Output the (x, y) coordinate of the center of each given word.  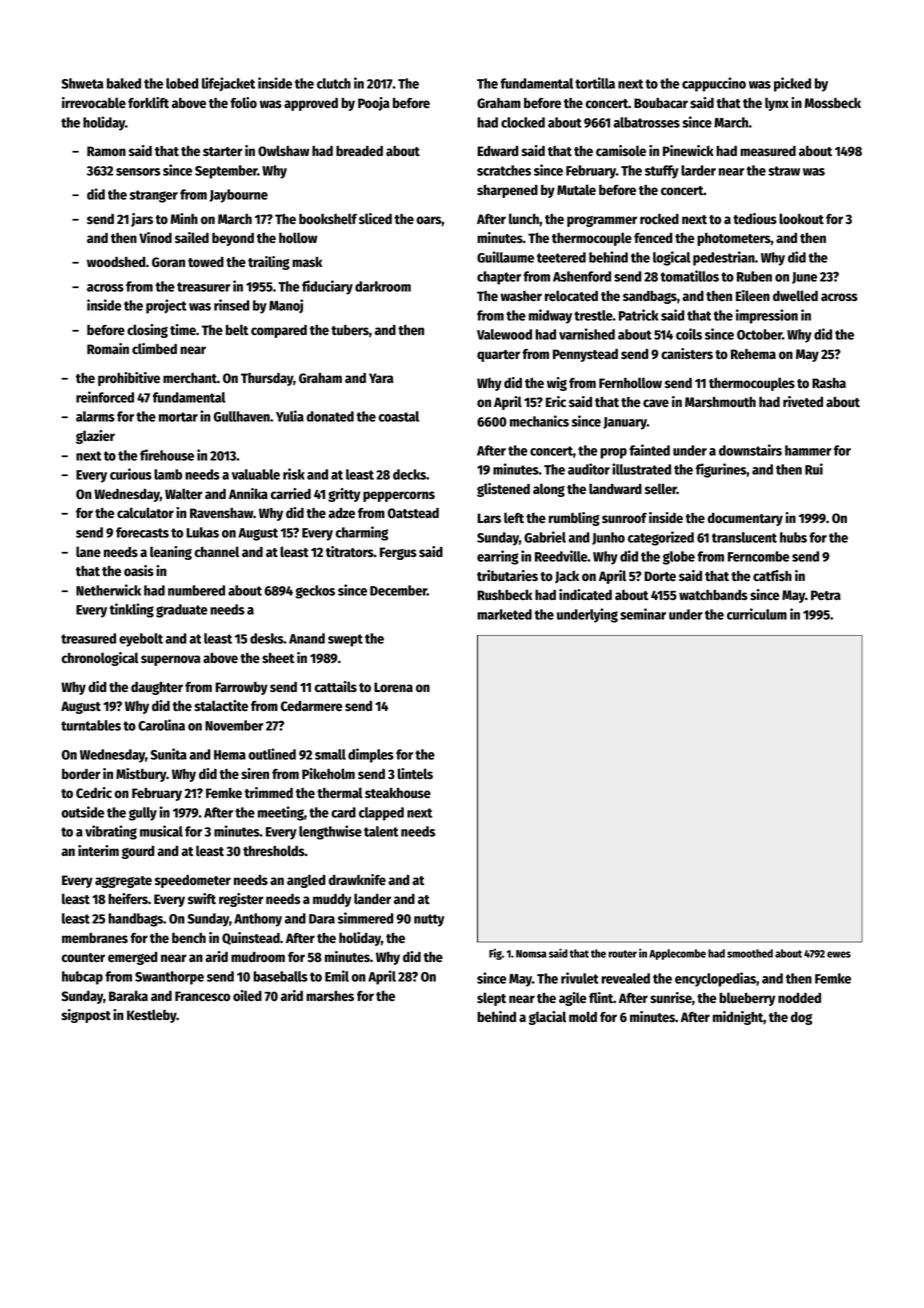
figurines (721, 470)
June (804, 278)
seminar (643, 614)
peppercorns (399, 496)
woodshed (116, 262)
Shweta (82, 83)
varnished (587, 334)
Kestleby (152, 1016)
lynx (777, 104)
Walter (184, 493)
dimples (371, 755)
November (234, 725)
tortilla (595, 83)
